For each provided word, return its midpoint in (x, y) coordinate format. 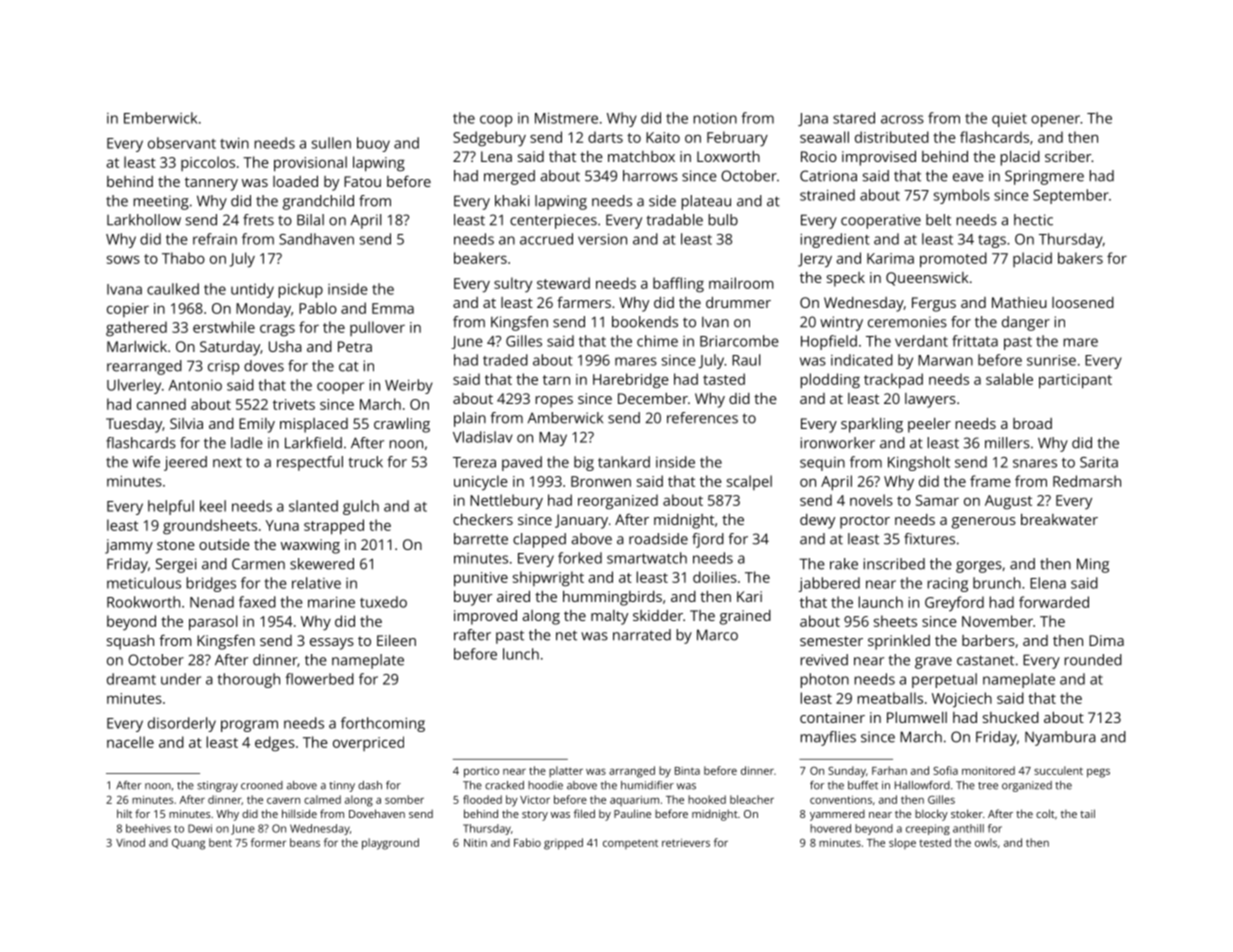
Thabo (183, 258)
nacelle (130, 742)
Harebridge (631, 381)
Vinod (130, 842)
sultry (513, 285)
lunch (521, 654)
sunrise (1051, 360)
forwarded (1054, 602)
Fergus (934, 304)
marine (331, 602)
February (737, 139)
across (902, 119)
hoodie (545, 785)
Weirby (409, 386)
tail (1087, 813)
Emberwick (160, 118)
